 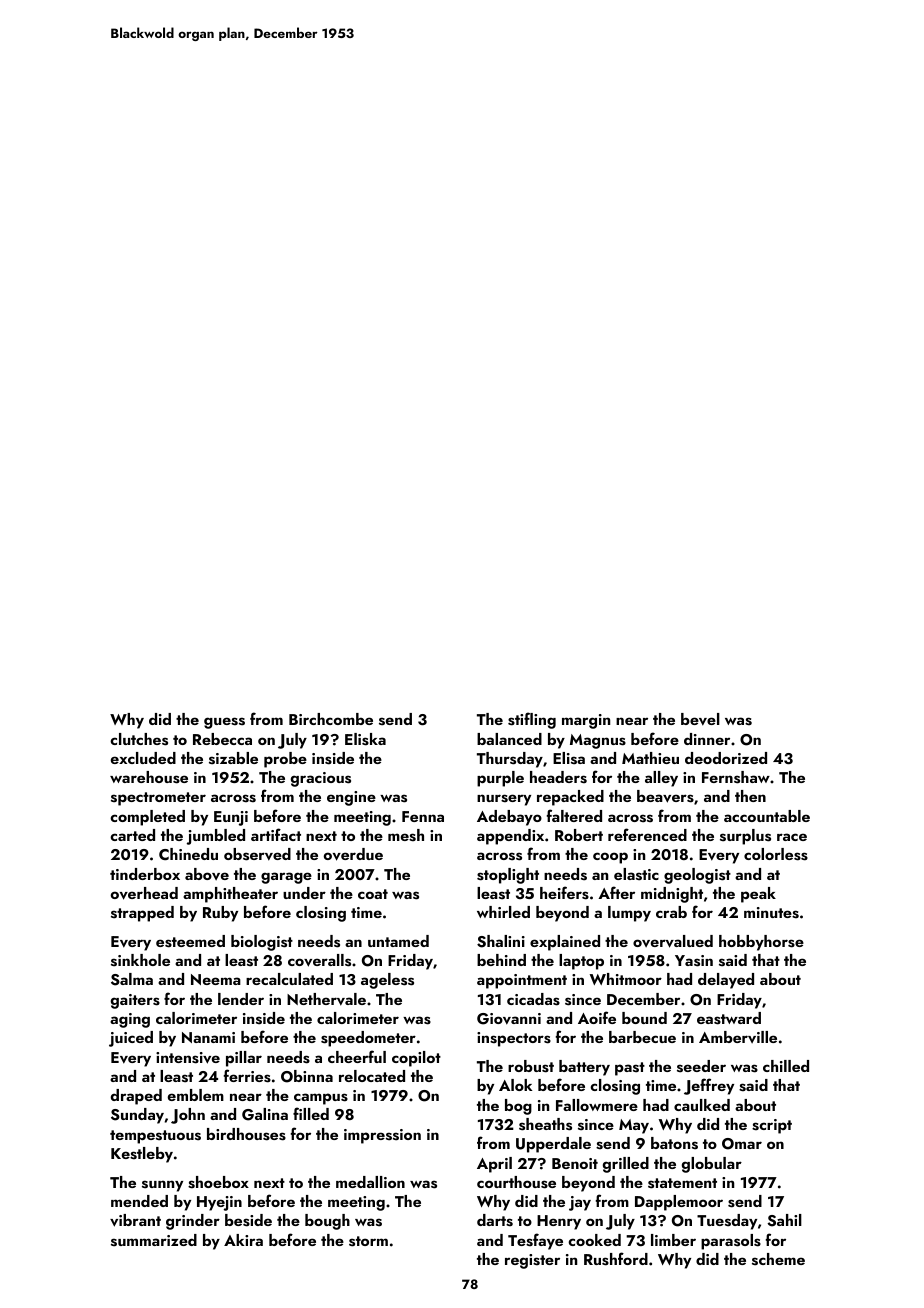 I want to click on script, so click(x=772, y=1126).
